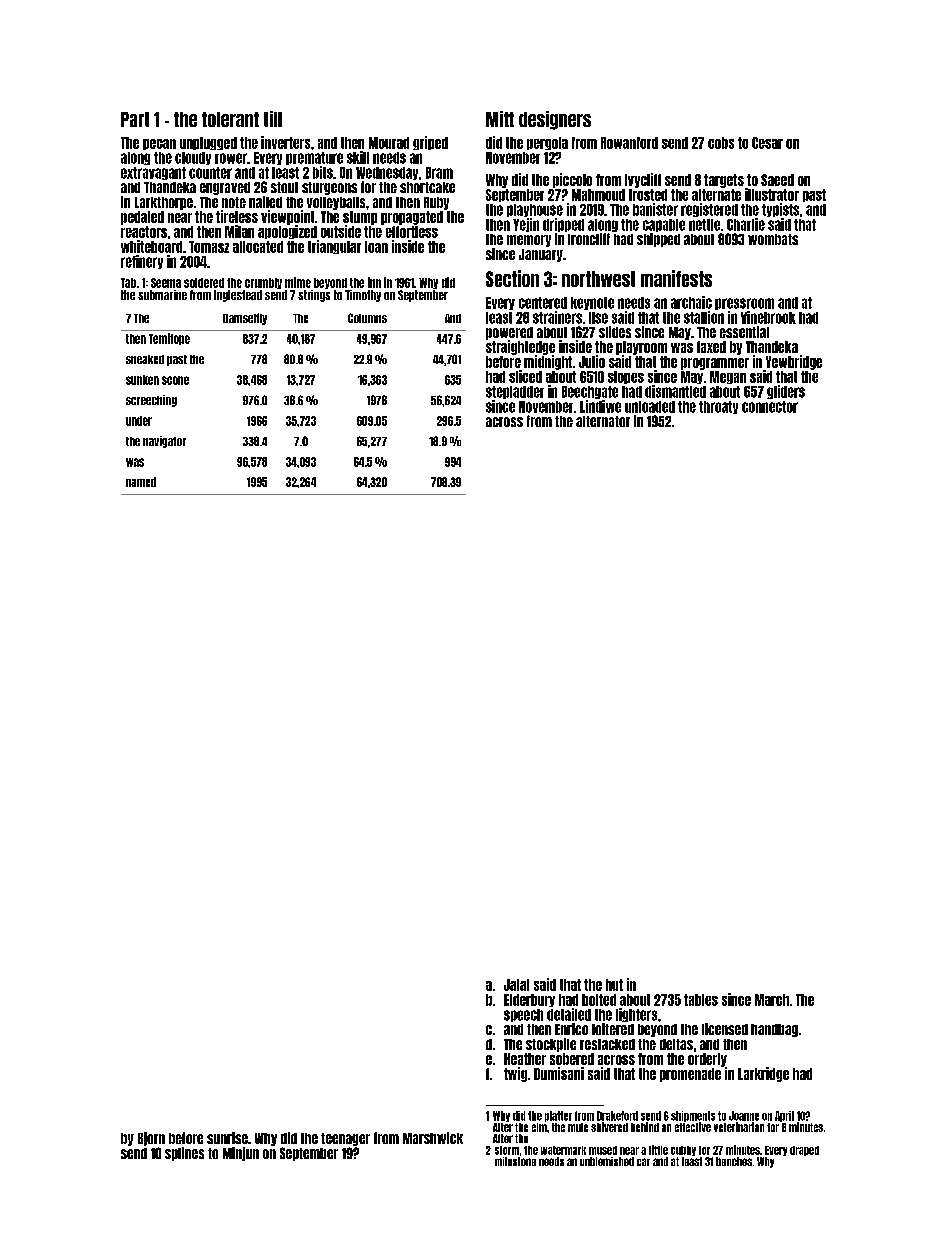 Image resolution: width=952 pixels, height=1233 pixels. I want to click on tolerant, so click(230, 119).
